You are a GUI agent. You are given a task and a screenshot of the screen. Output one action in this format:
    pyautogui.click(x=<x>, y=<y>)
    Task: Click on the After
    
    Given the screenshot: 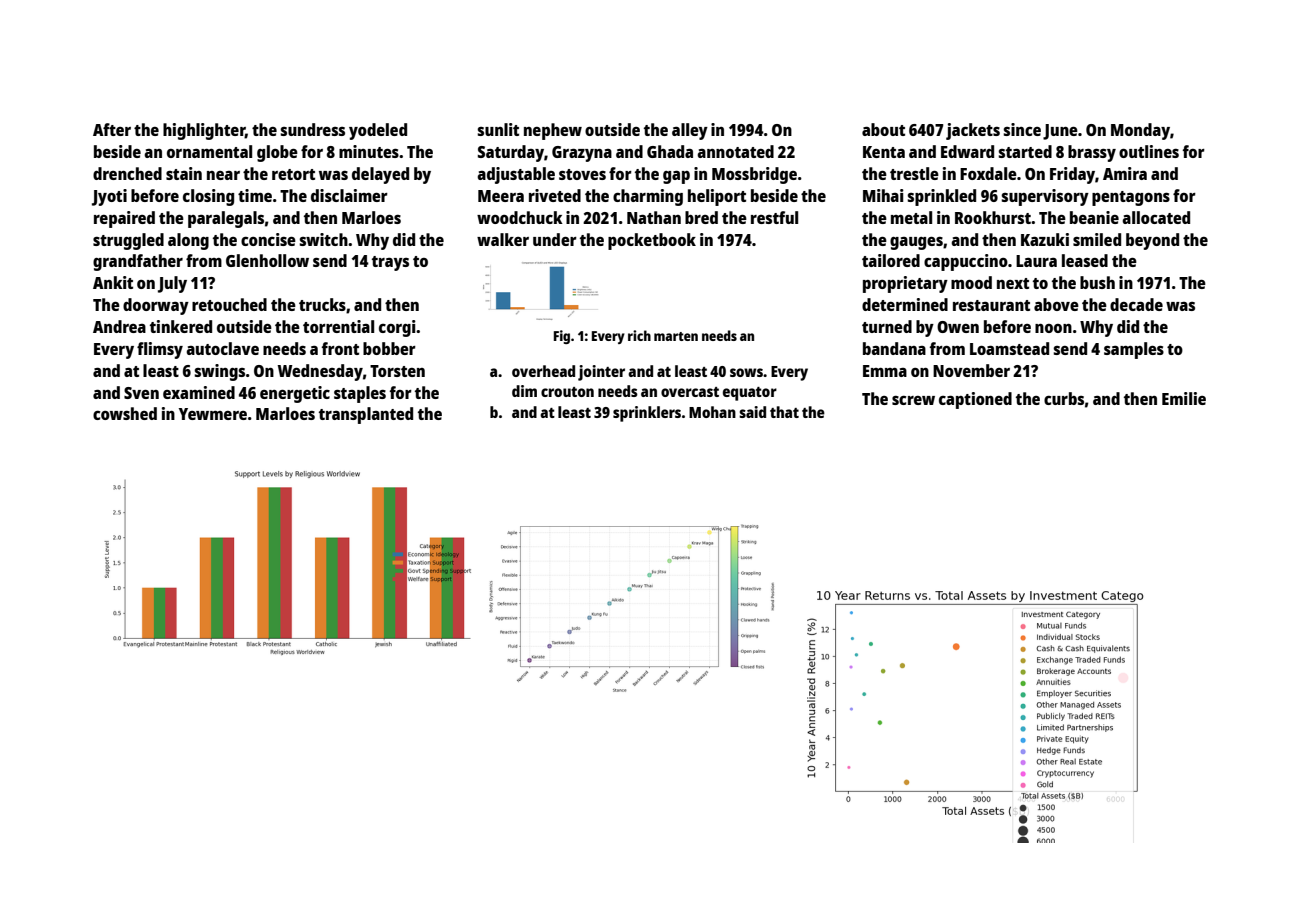 What is the action you would take?
    pyautogui.click(x=112, y=129)
